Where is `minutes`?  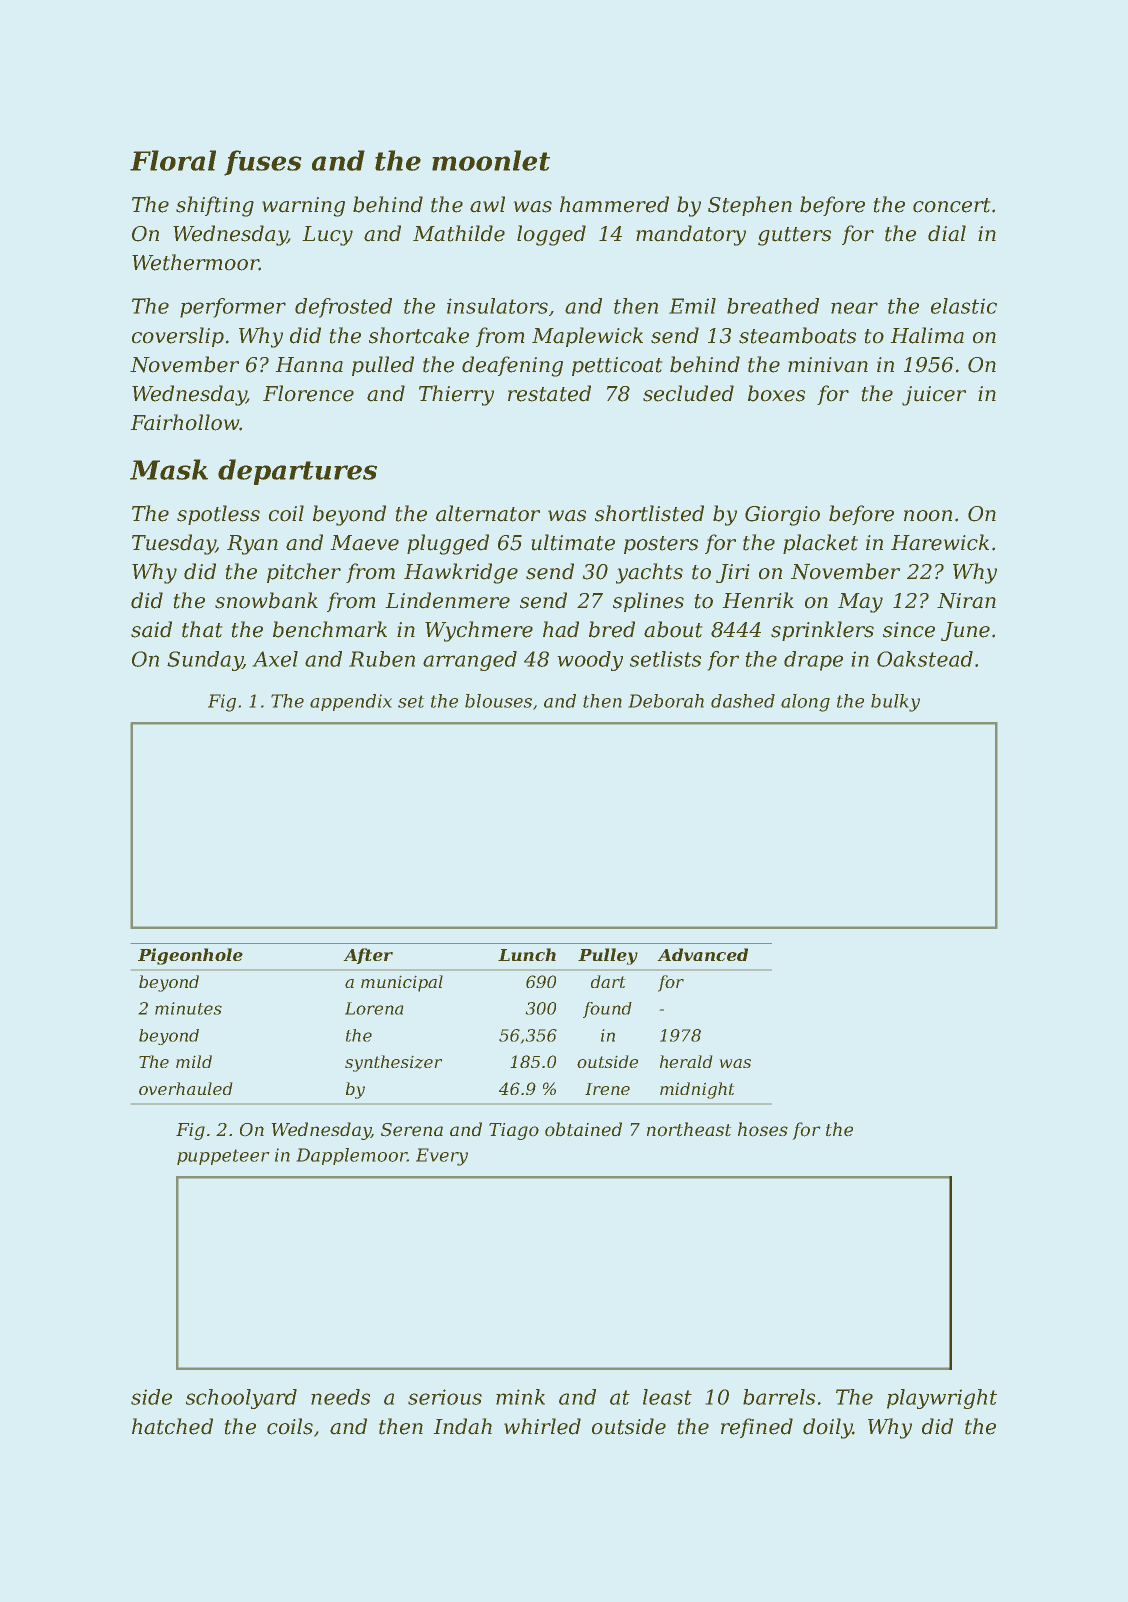
minutes is located at coordinates (188, 1008).
